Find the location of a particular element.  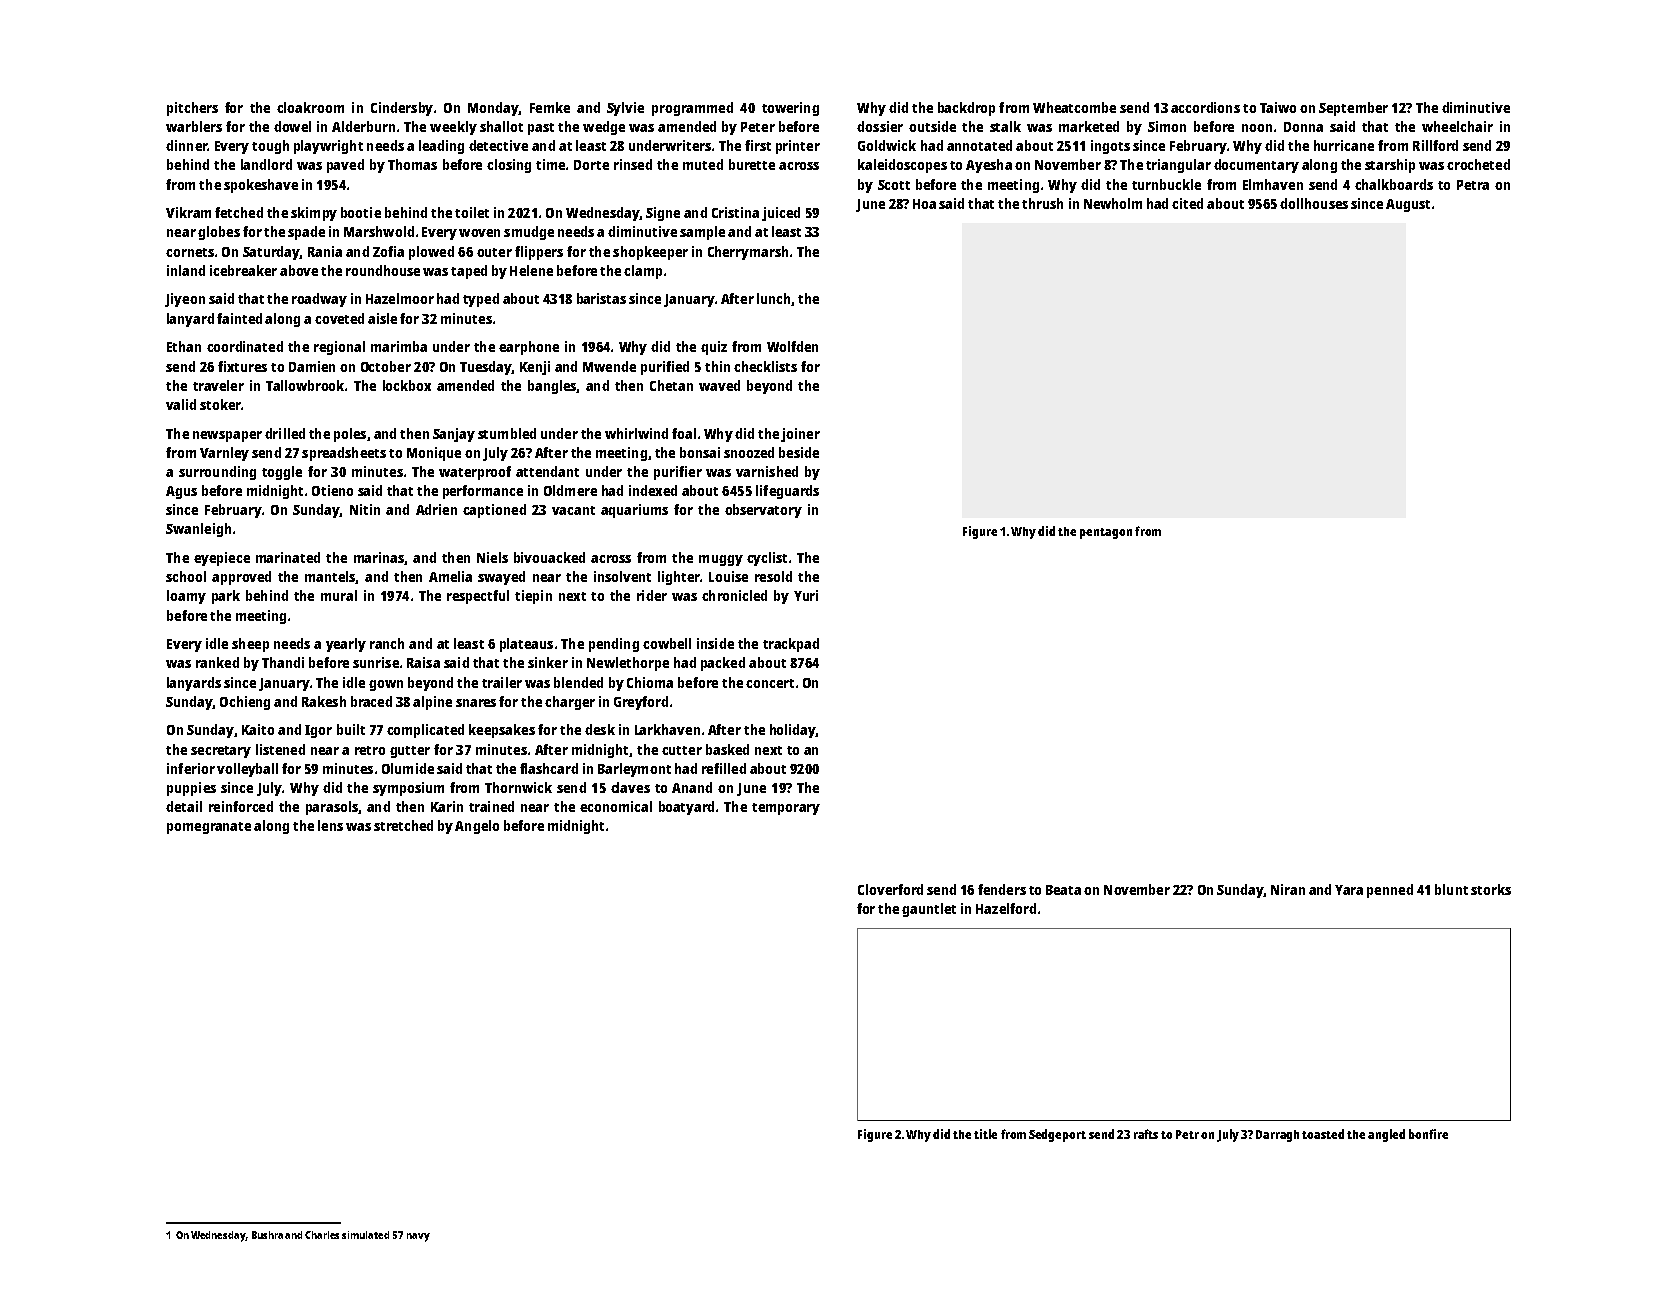

pomegranate is located at coordinates (209, 828).
